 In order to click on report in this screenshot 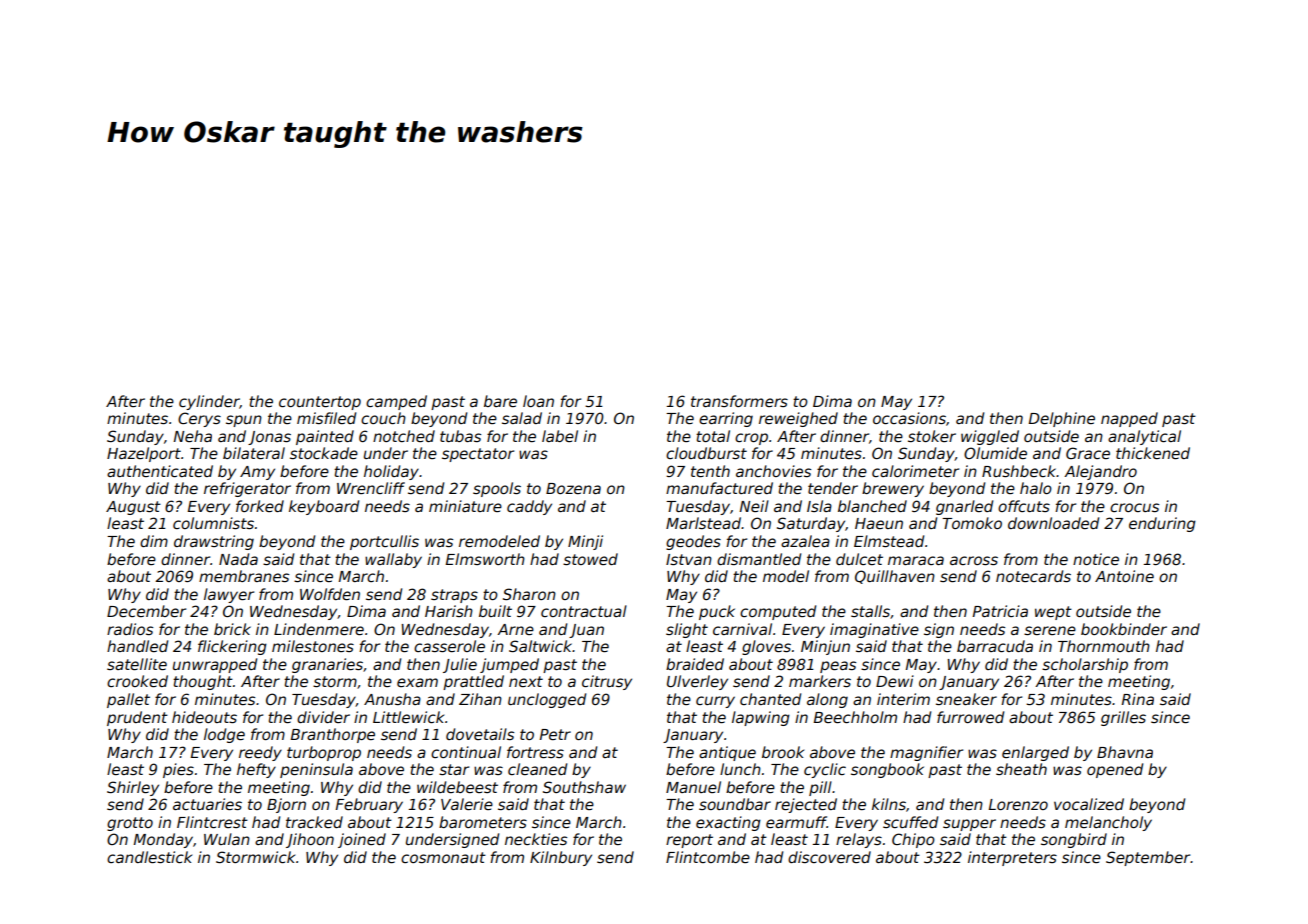, I will do `click(689, 841)`.
